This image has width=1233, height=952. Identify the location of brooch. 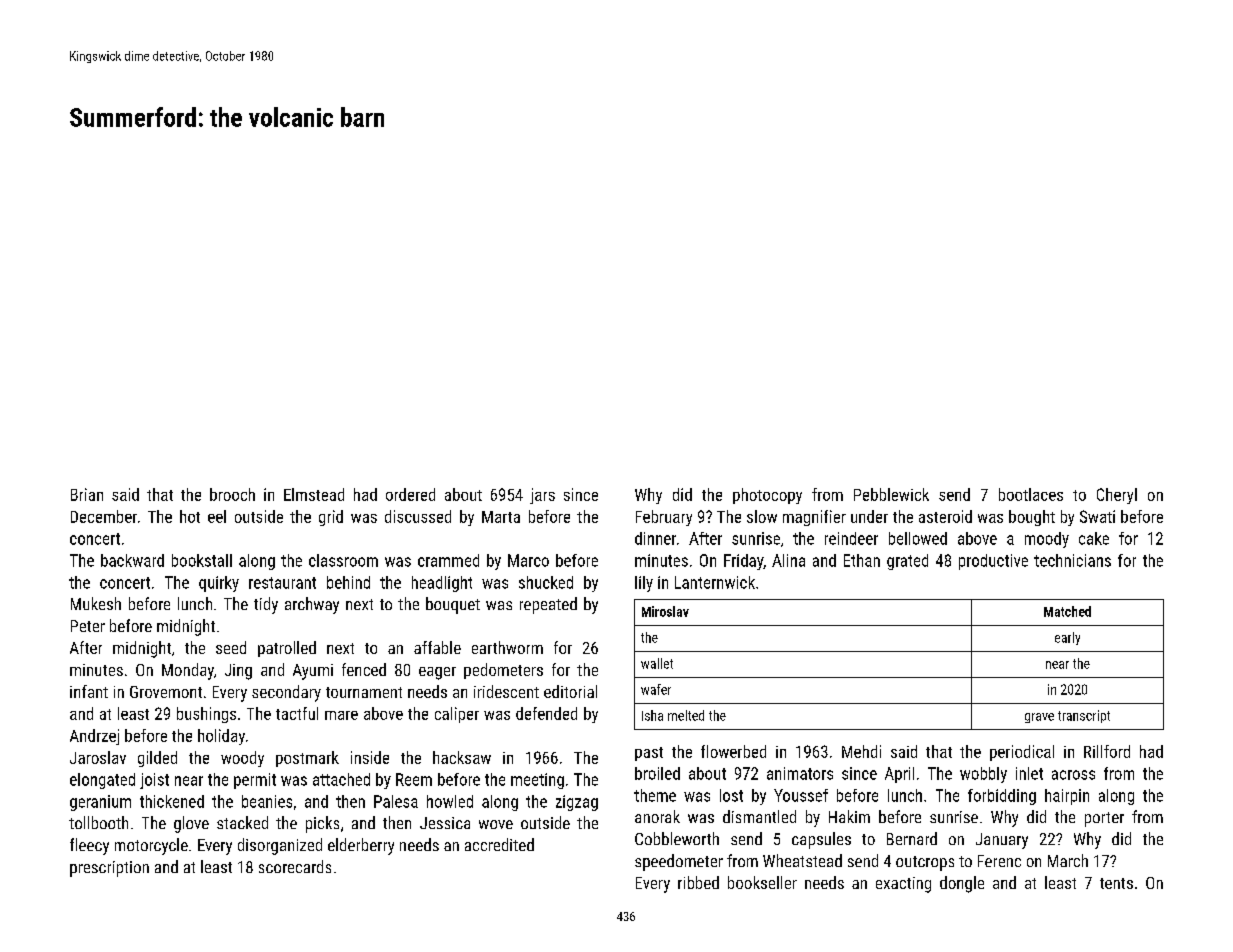
(232, 494).
